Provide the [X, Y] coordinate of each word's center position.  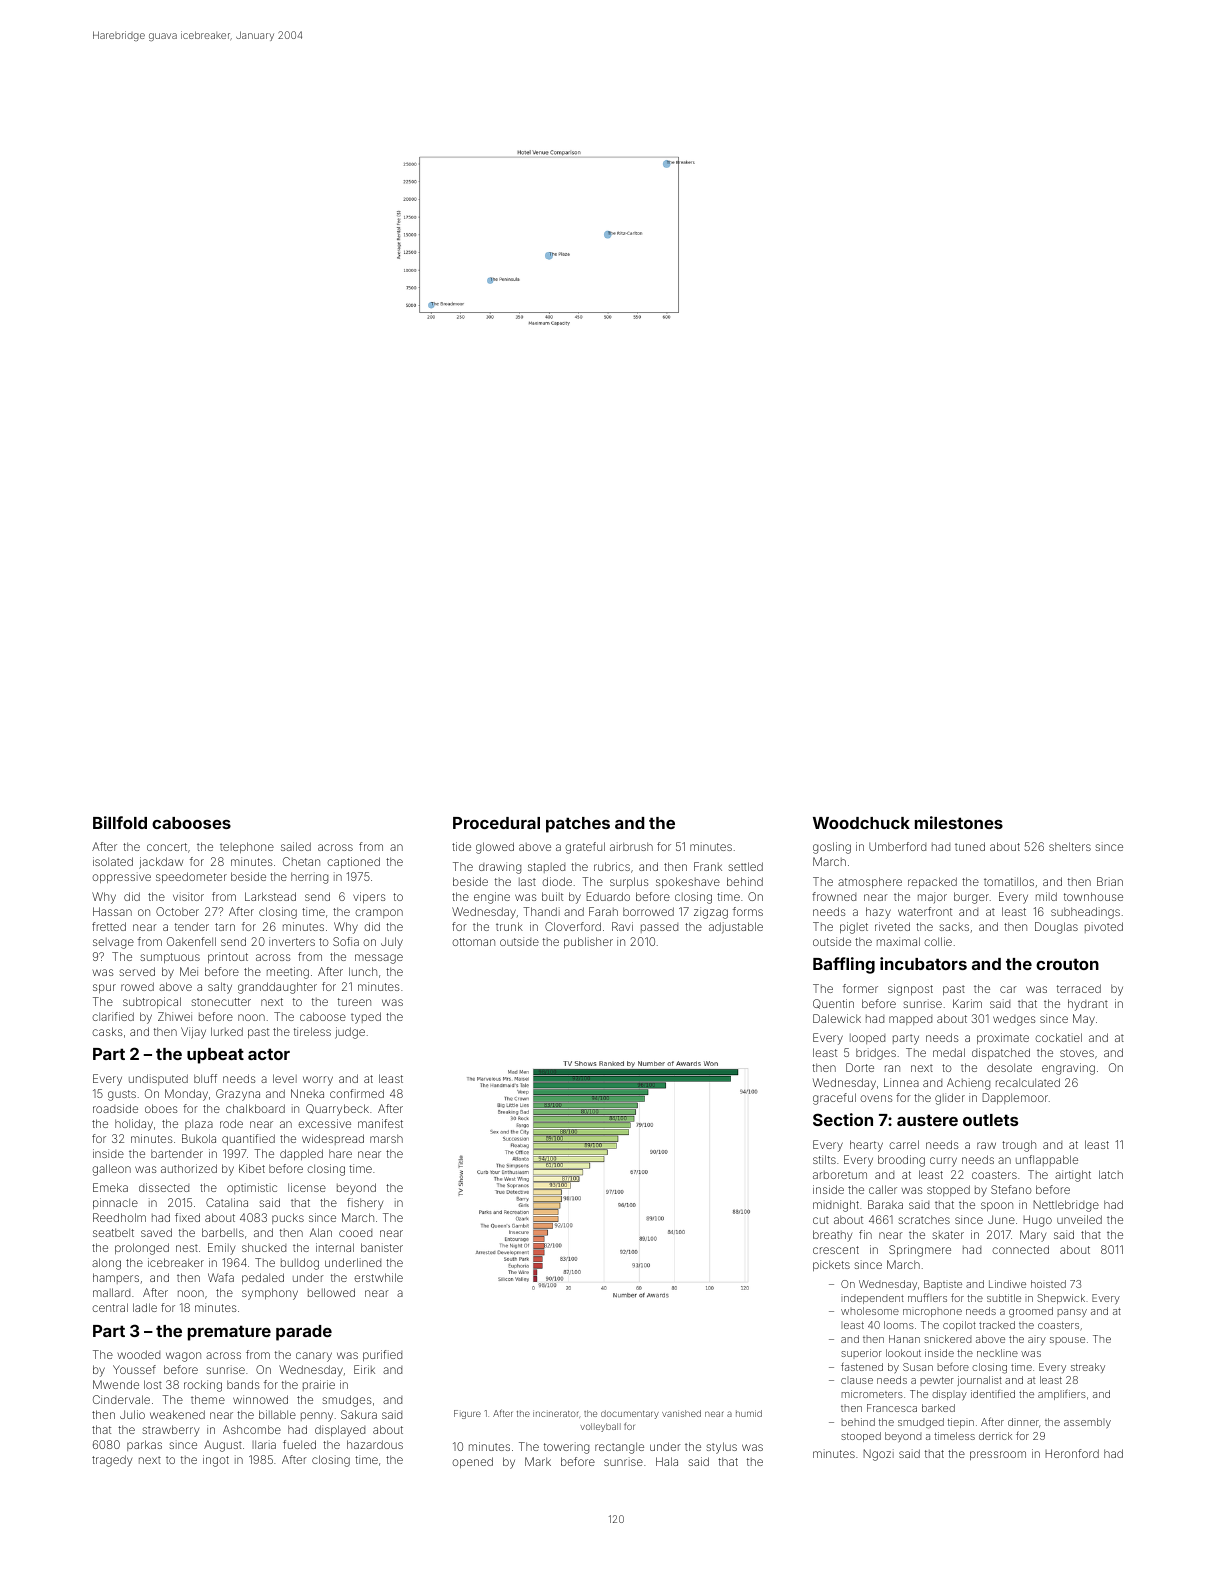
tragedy [112, 1461]
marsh [386, 1138]
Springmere [920, 1251]
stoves [1077, 1053]
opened [472, 1462]
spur [104, 988]
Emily [221, 1249]
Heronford [1072, 1453]
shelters [1070, 846]
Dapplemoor [1015, 1098]
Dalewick [837, 1018]
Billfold [120, 822]
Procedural [496, 823]
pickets [831, 1265]
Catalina [227, 1202]
